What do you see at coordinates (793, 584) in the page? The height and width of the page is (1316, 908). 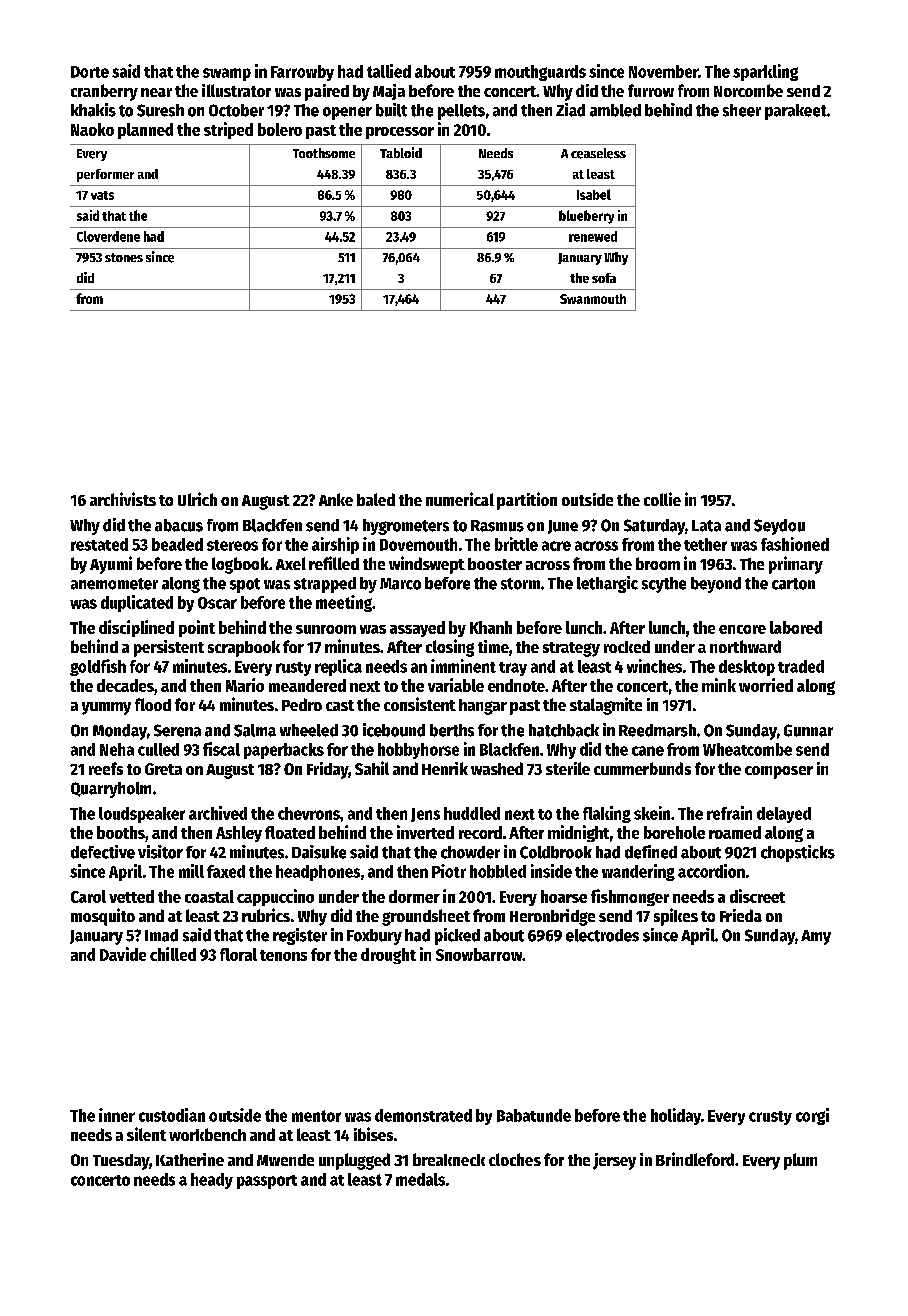 I see `carton` at bounding box center [793, 584].
